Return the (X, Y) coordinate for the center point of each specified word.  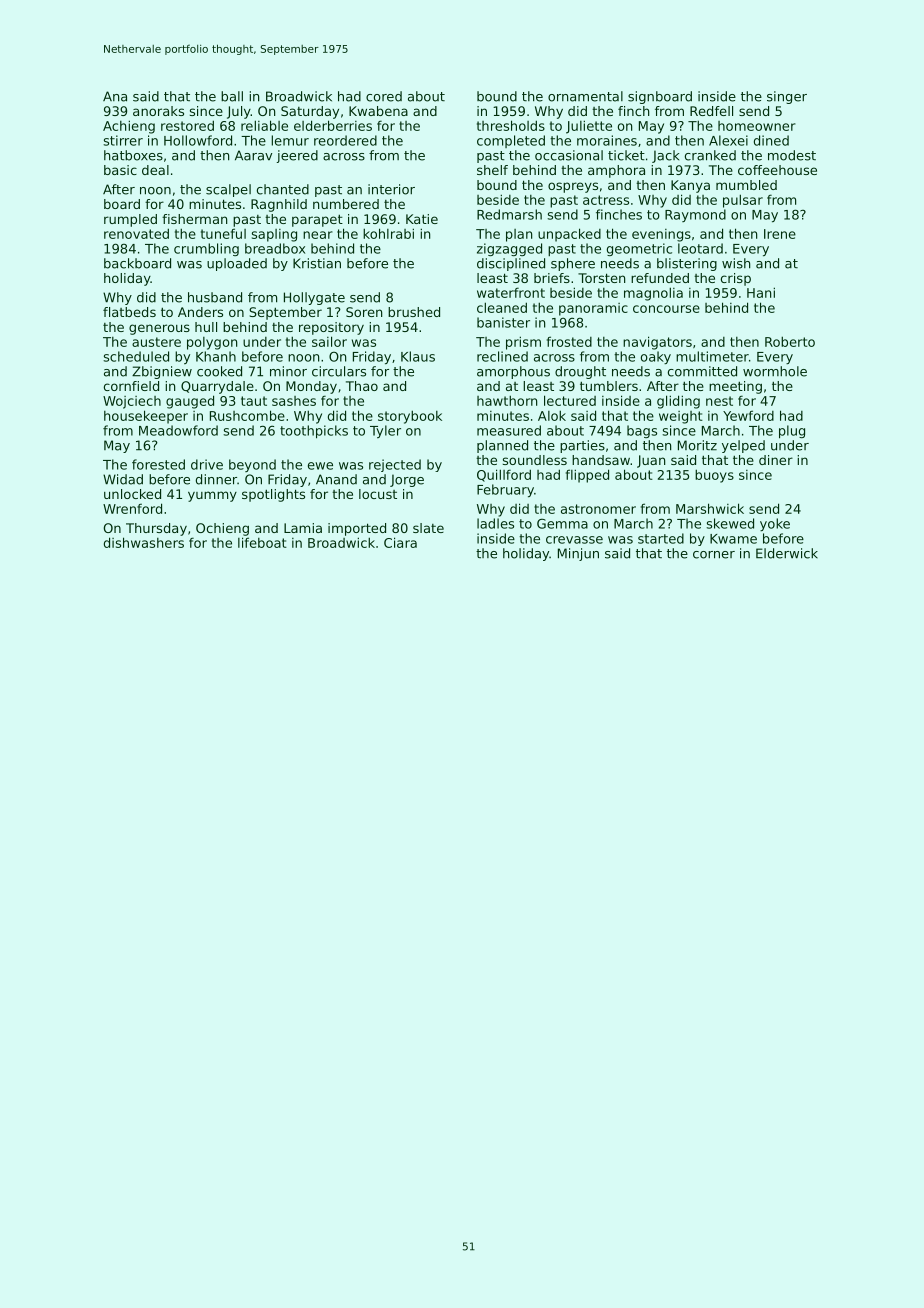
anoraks (158, 111)
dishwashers (144, 542)
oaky (656, 357)
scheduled (136, 356)
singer (787, 97)
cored (384, 96)
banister (503, 322)
